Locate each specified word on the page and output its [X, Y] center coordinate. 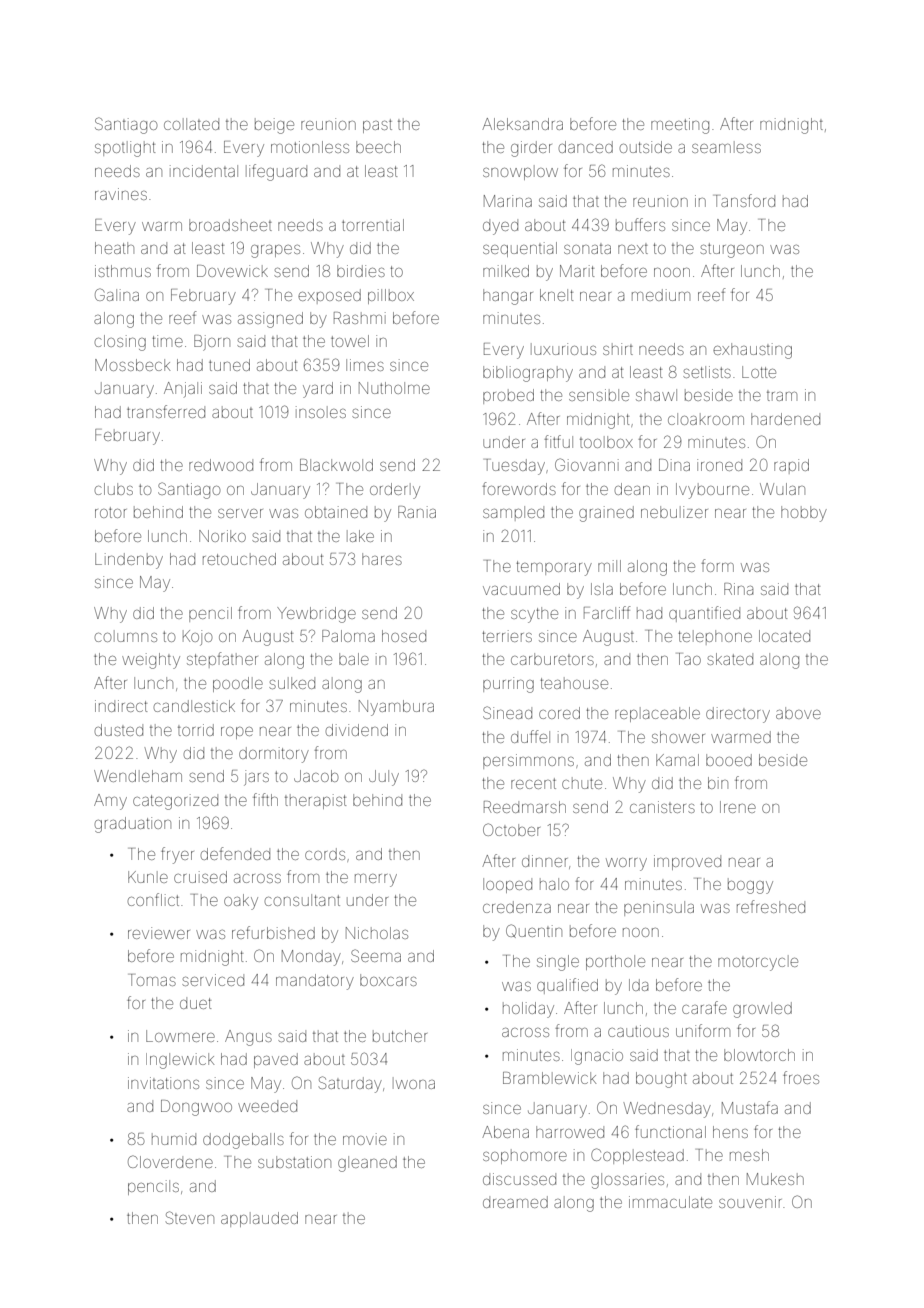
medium [661, 295]
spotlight [125, 149]
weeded [267, 1106]
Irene [738, 807]
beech [378, 147]
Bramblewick [549, 1078]
